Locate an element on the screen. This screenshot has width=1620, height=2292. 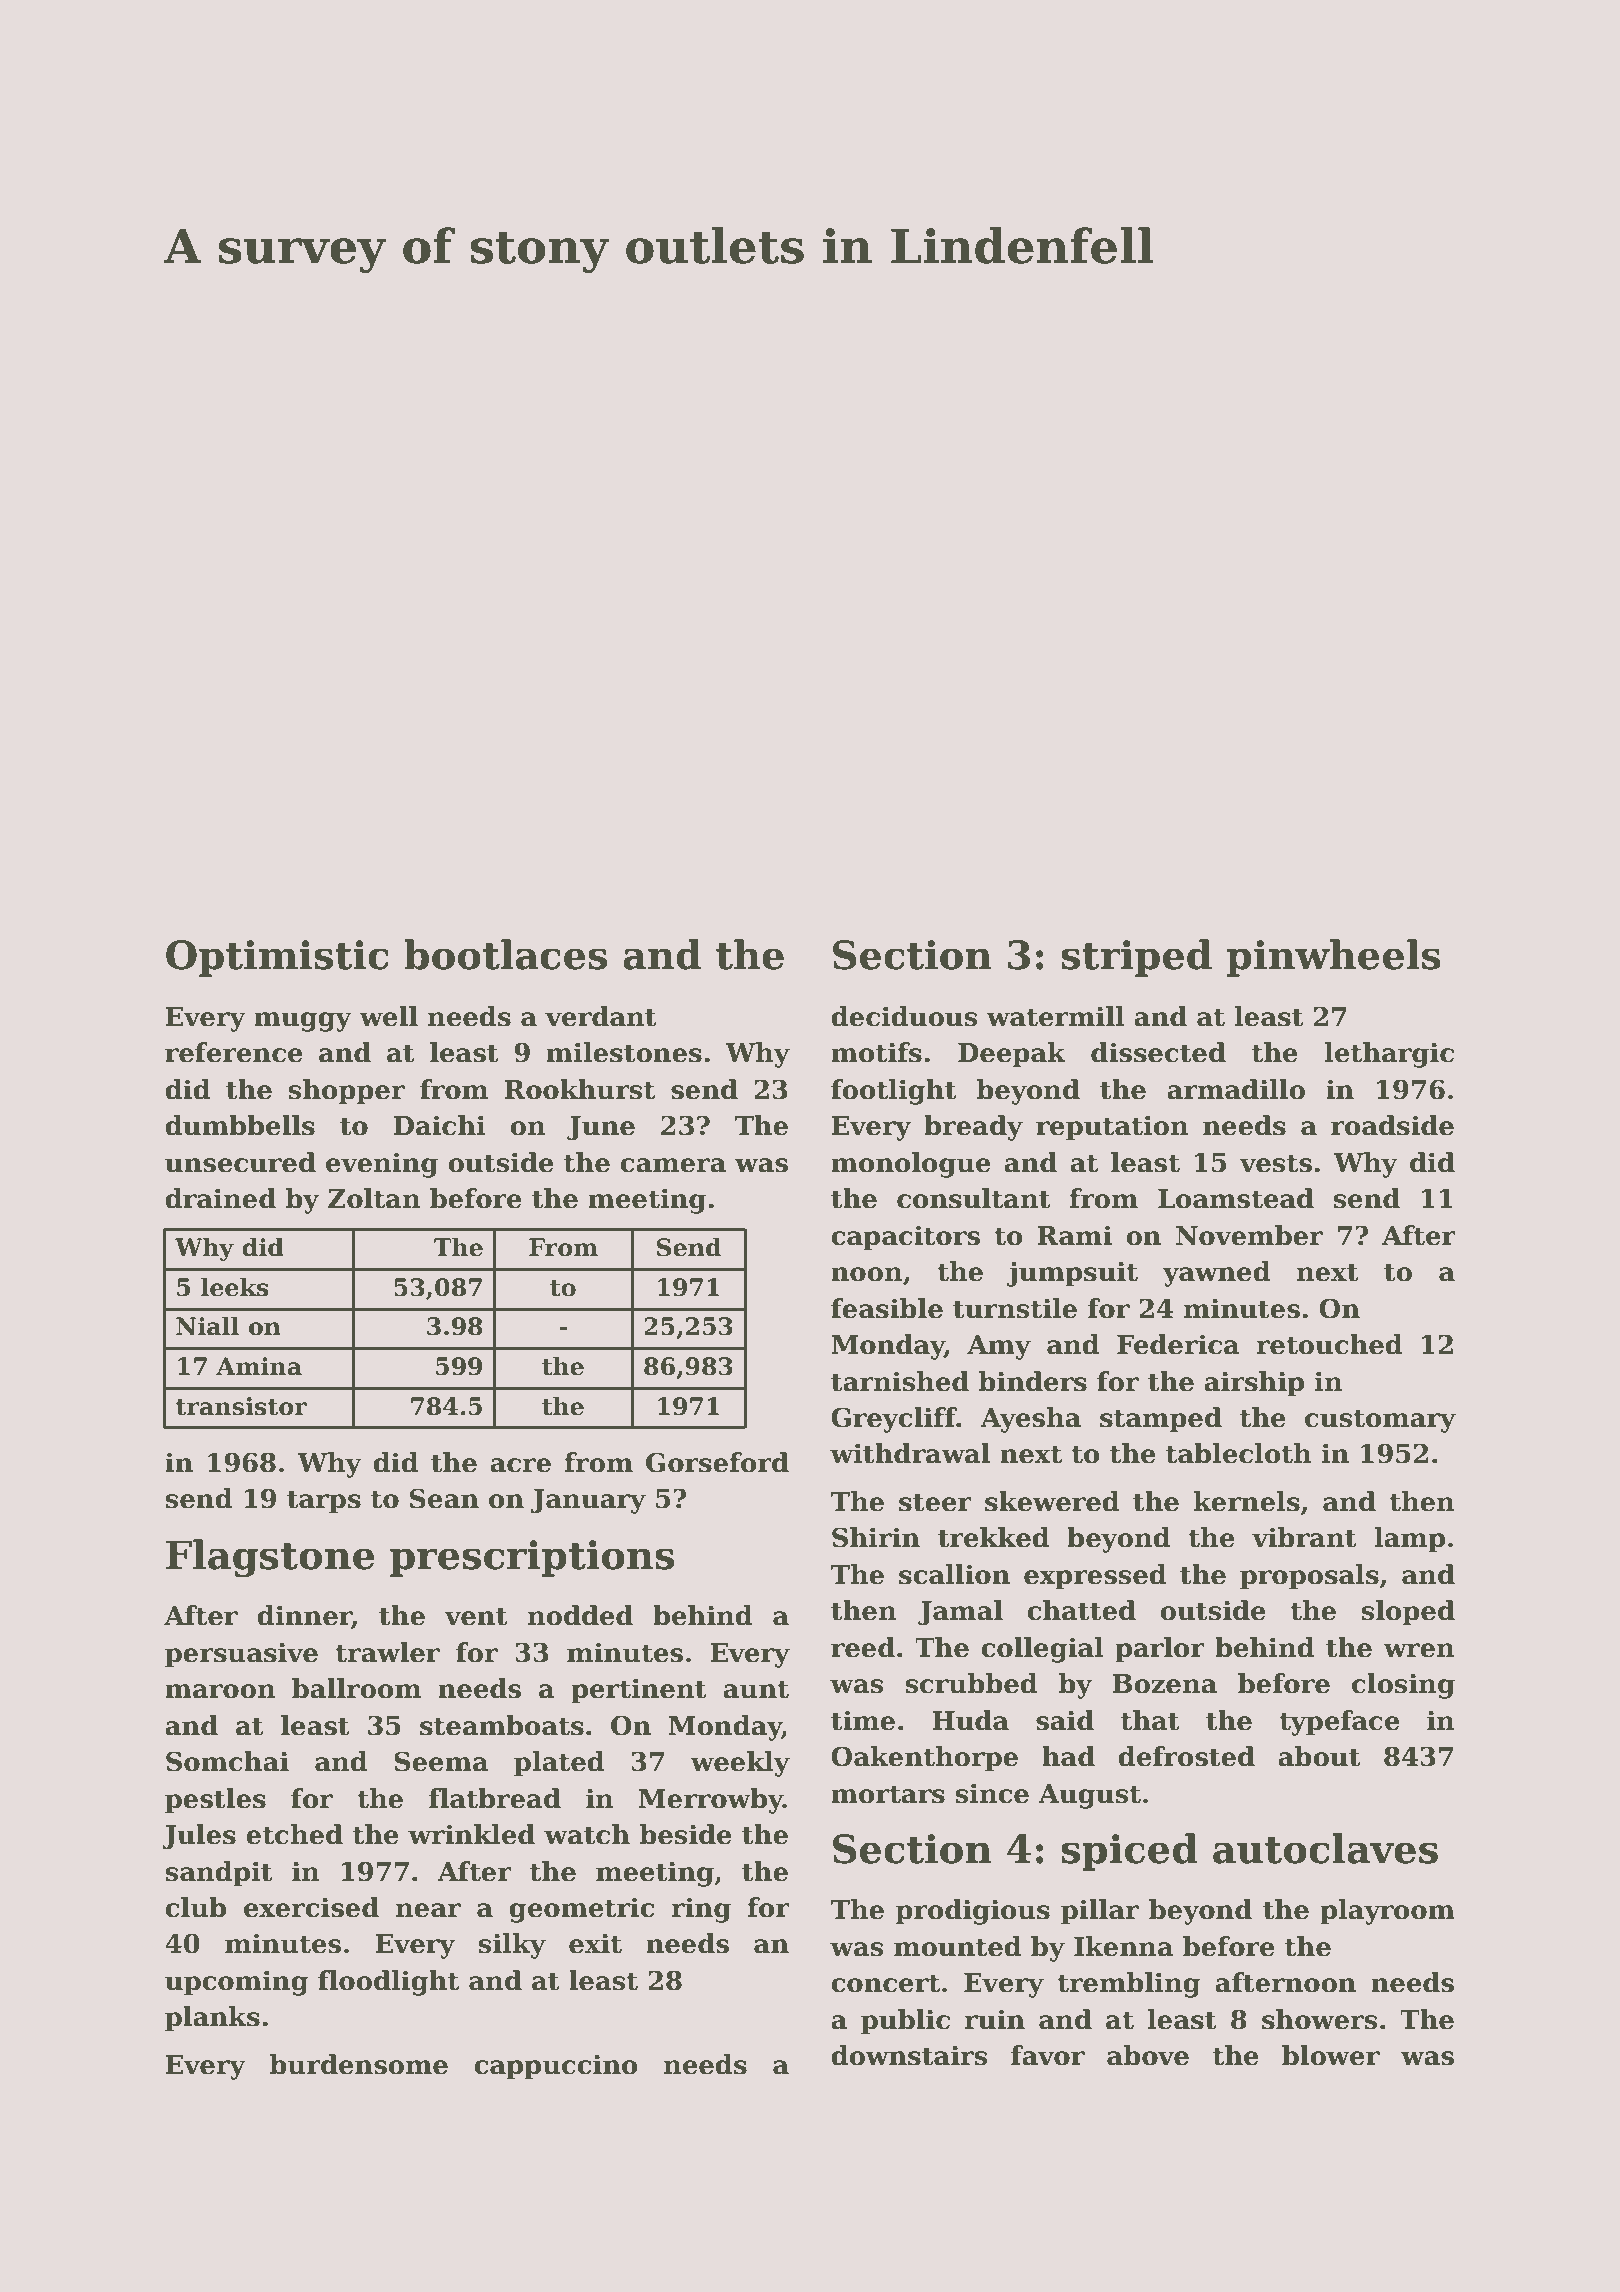
shopper is located at coordinates (346, 1092).
